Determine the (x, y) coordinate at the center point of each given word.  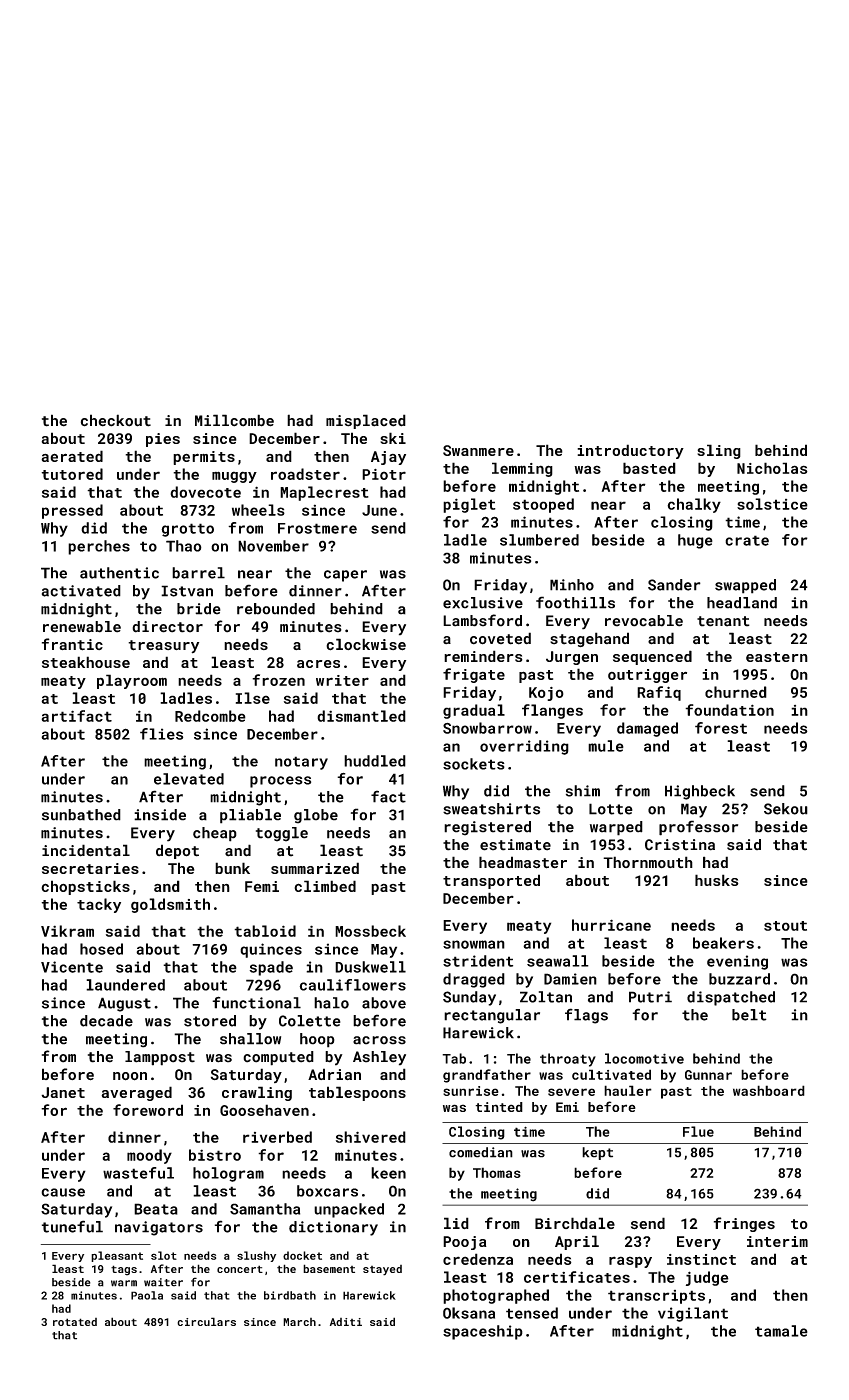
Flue (698, 1131)
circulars (206, 1321)
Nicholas (772, 468)
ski (393, 438)
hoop (317, 1040)
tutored (72, 474)
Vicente (72, 967)
